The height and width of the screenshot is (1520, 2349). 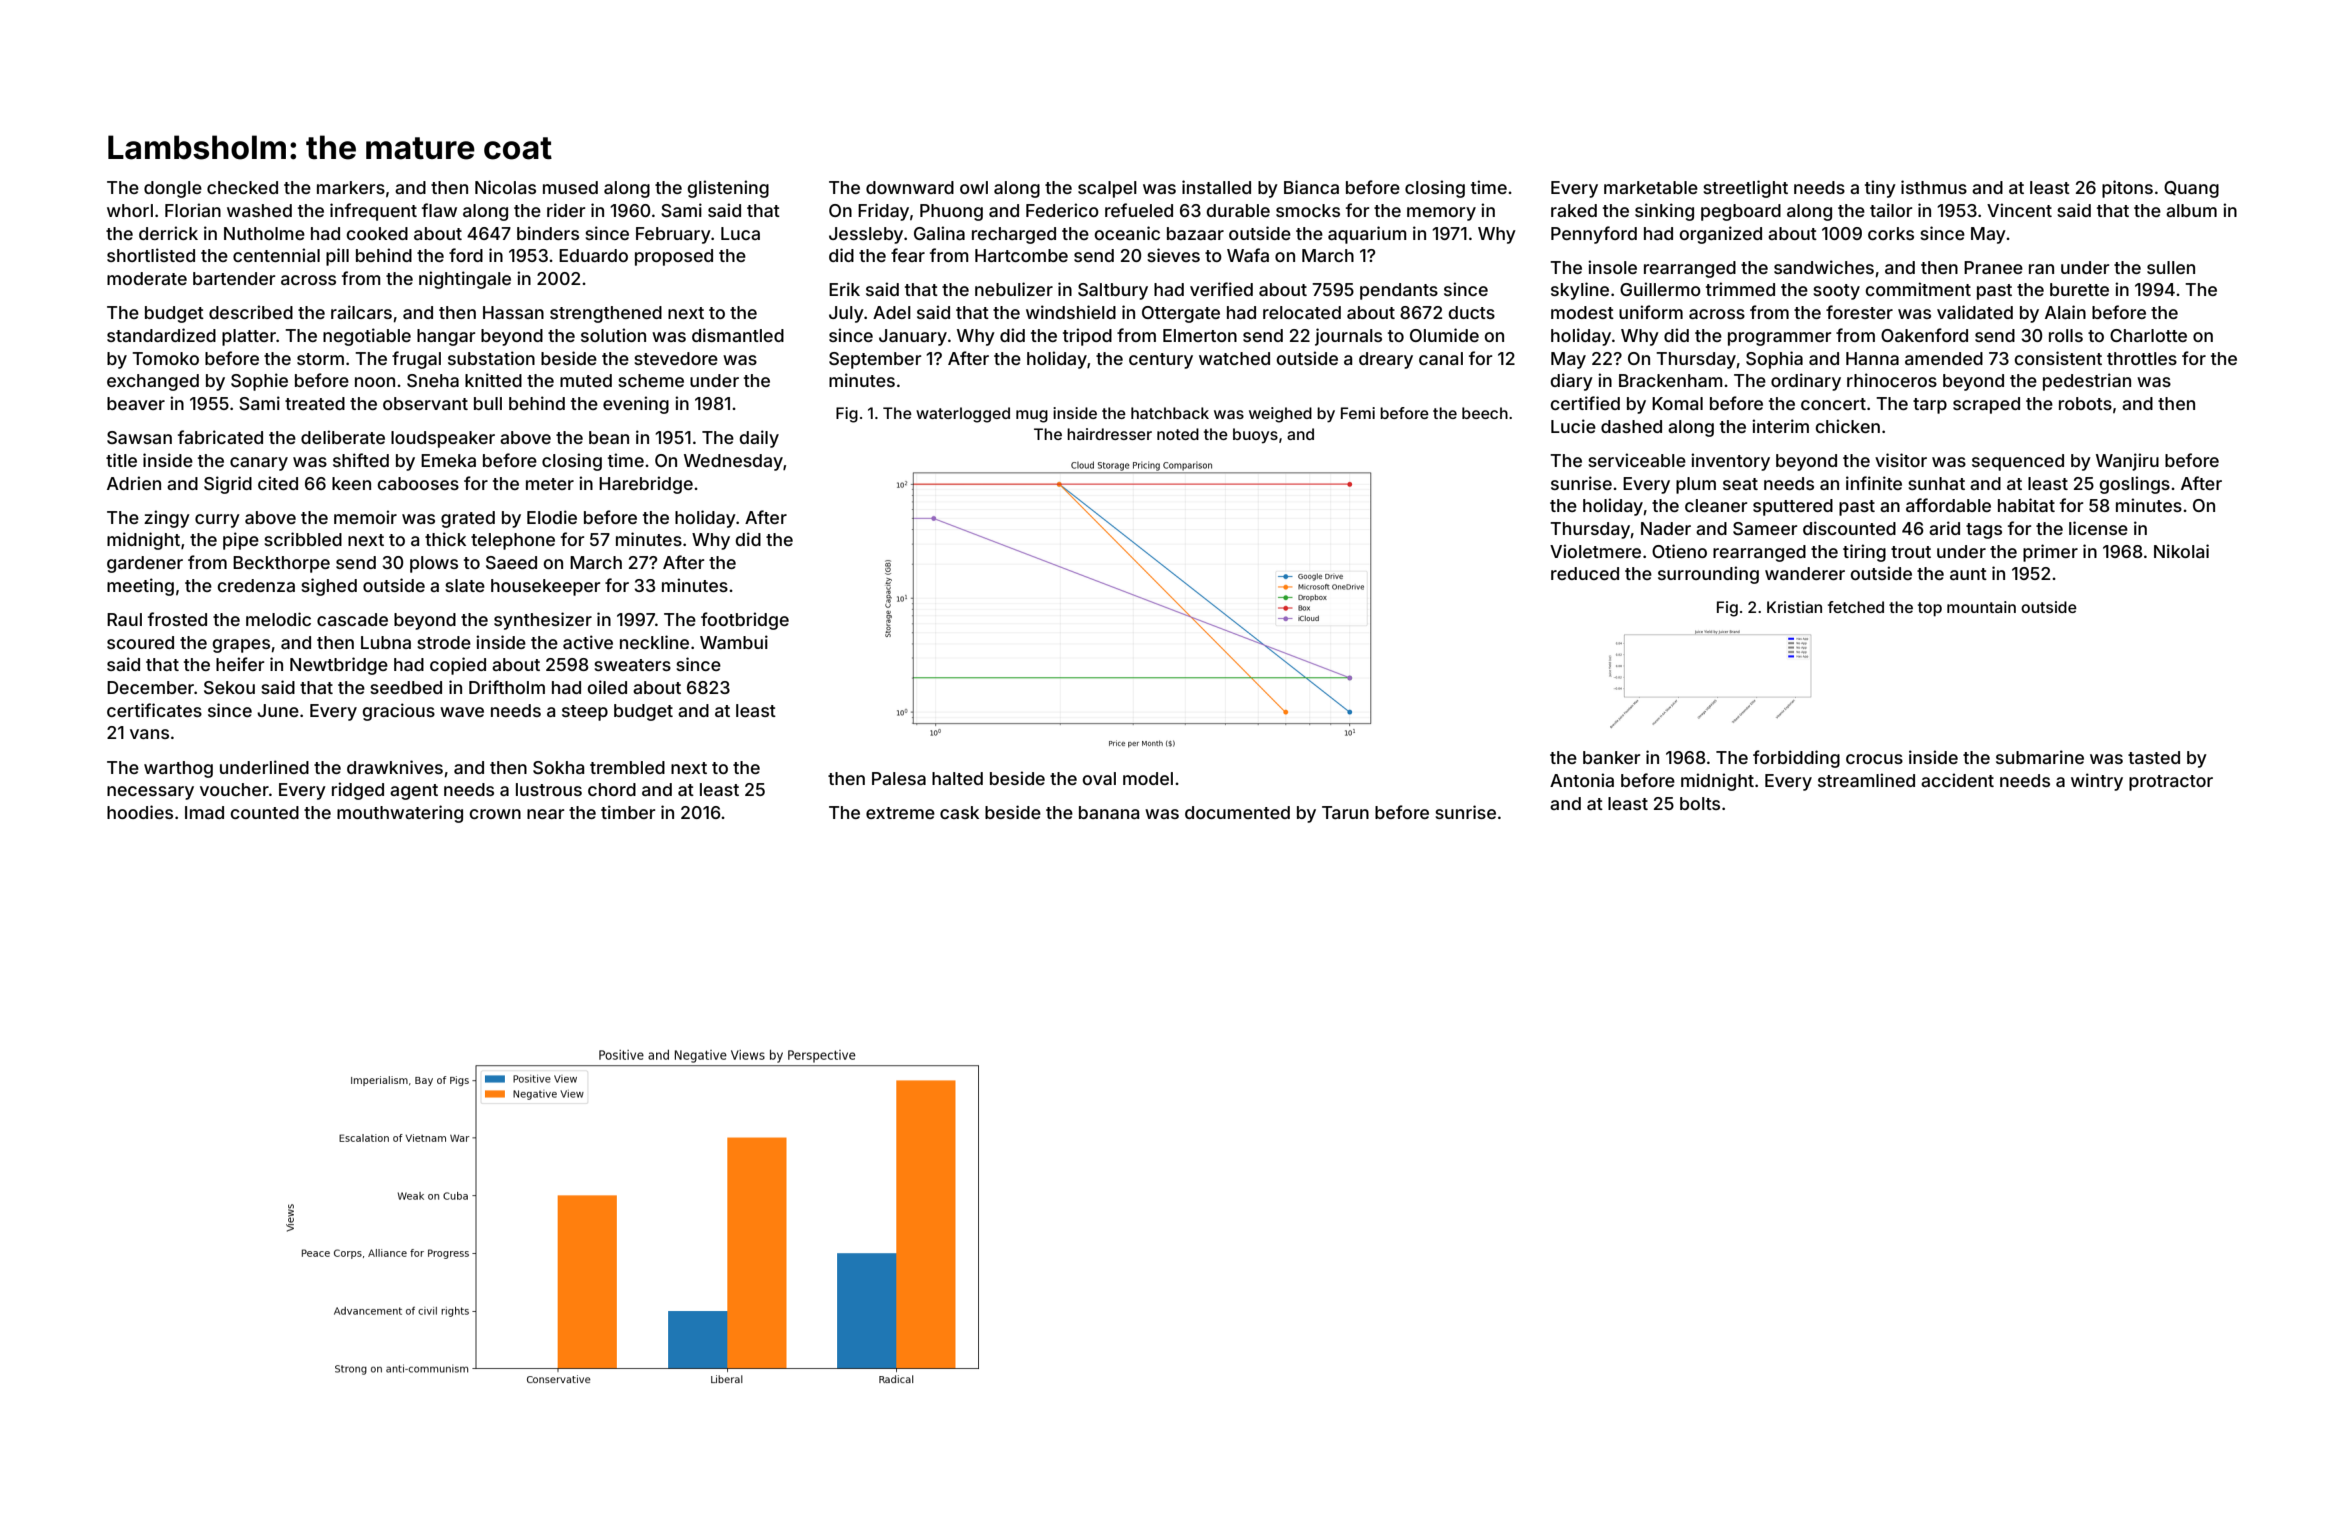 I want to click on noted, so click(x=1178, y=434).
